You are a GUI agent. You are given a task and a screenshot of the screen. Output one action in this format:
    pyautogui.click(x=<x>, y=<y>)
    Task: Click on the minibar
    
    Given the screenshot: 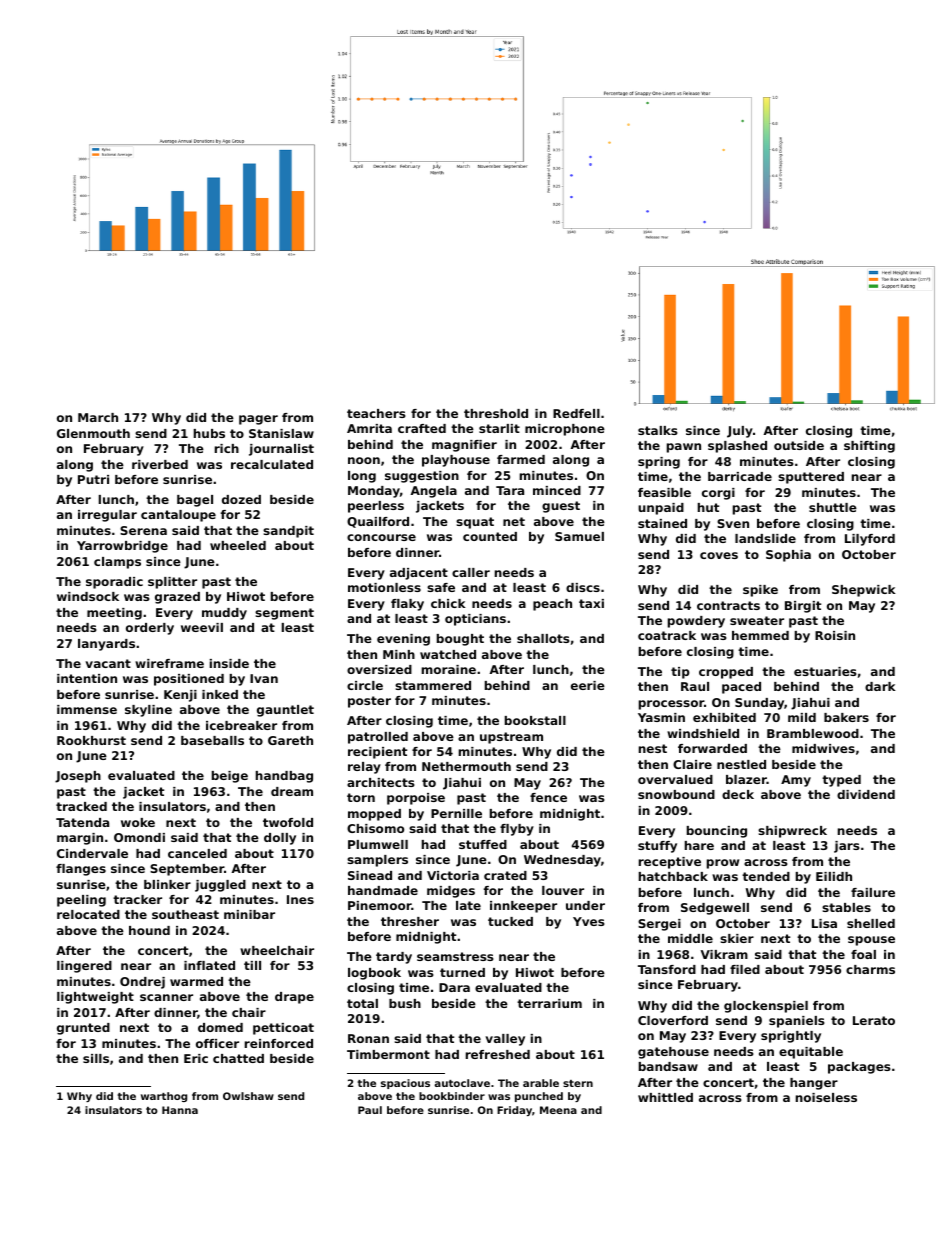 What is the action you would take?
    pyautogui.click(x=249, y=914)
